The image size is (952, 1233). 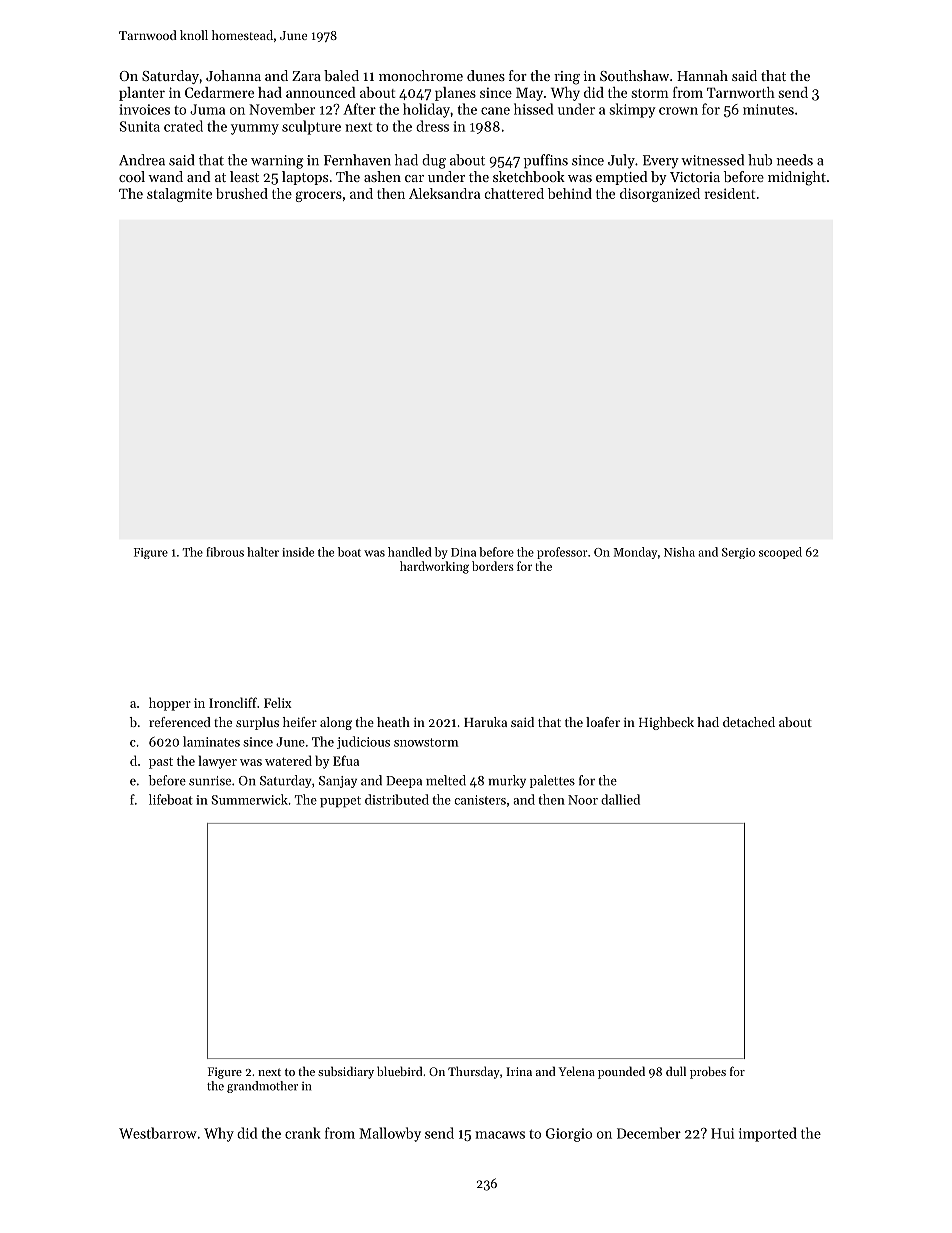 What do you see at coordinates (702, 75) in the screenshot?
I see `Hannah` at bounding box center [702, 75].
